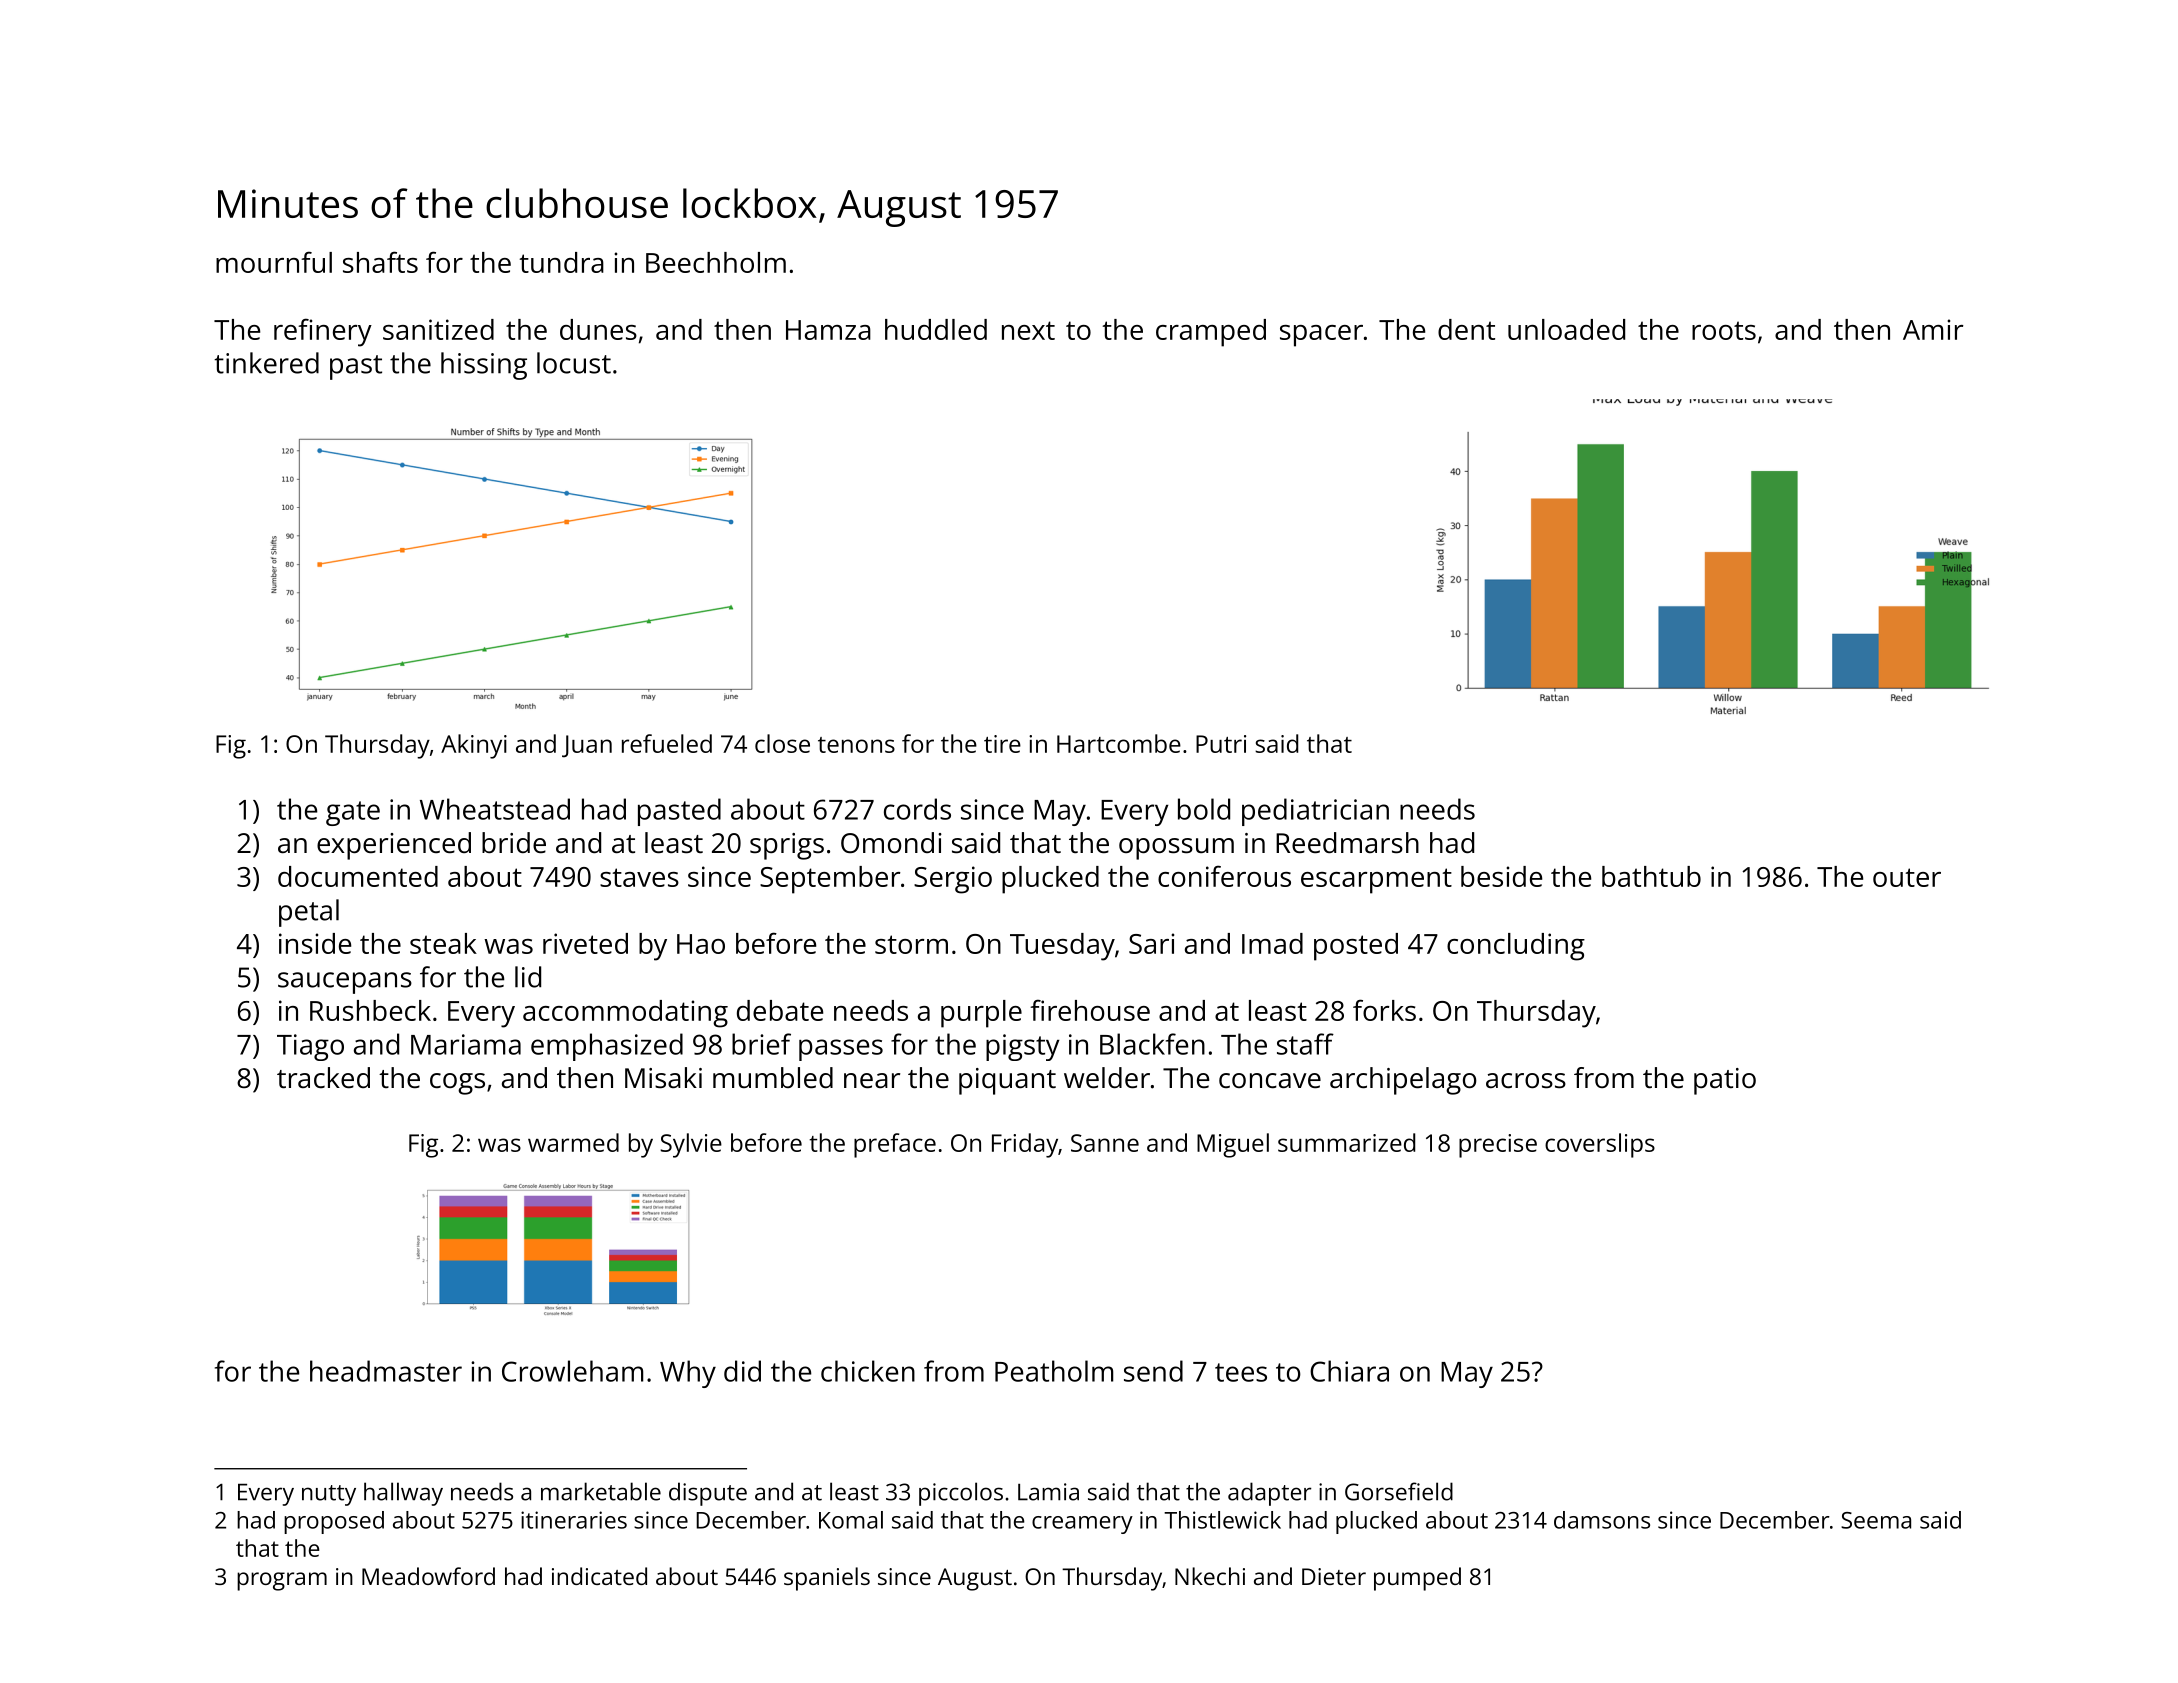 The width and height of the screenshot is (2178, 1683). Describe the element at coordinates (953, 880) in the screenshot. I see `Sergio` at that location.
